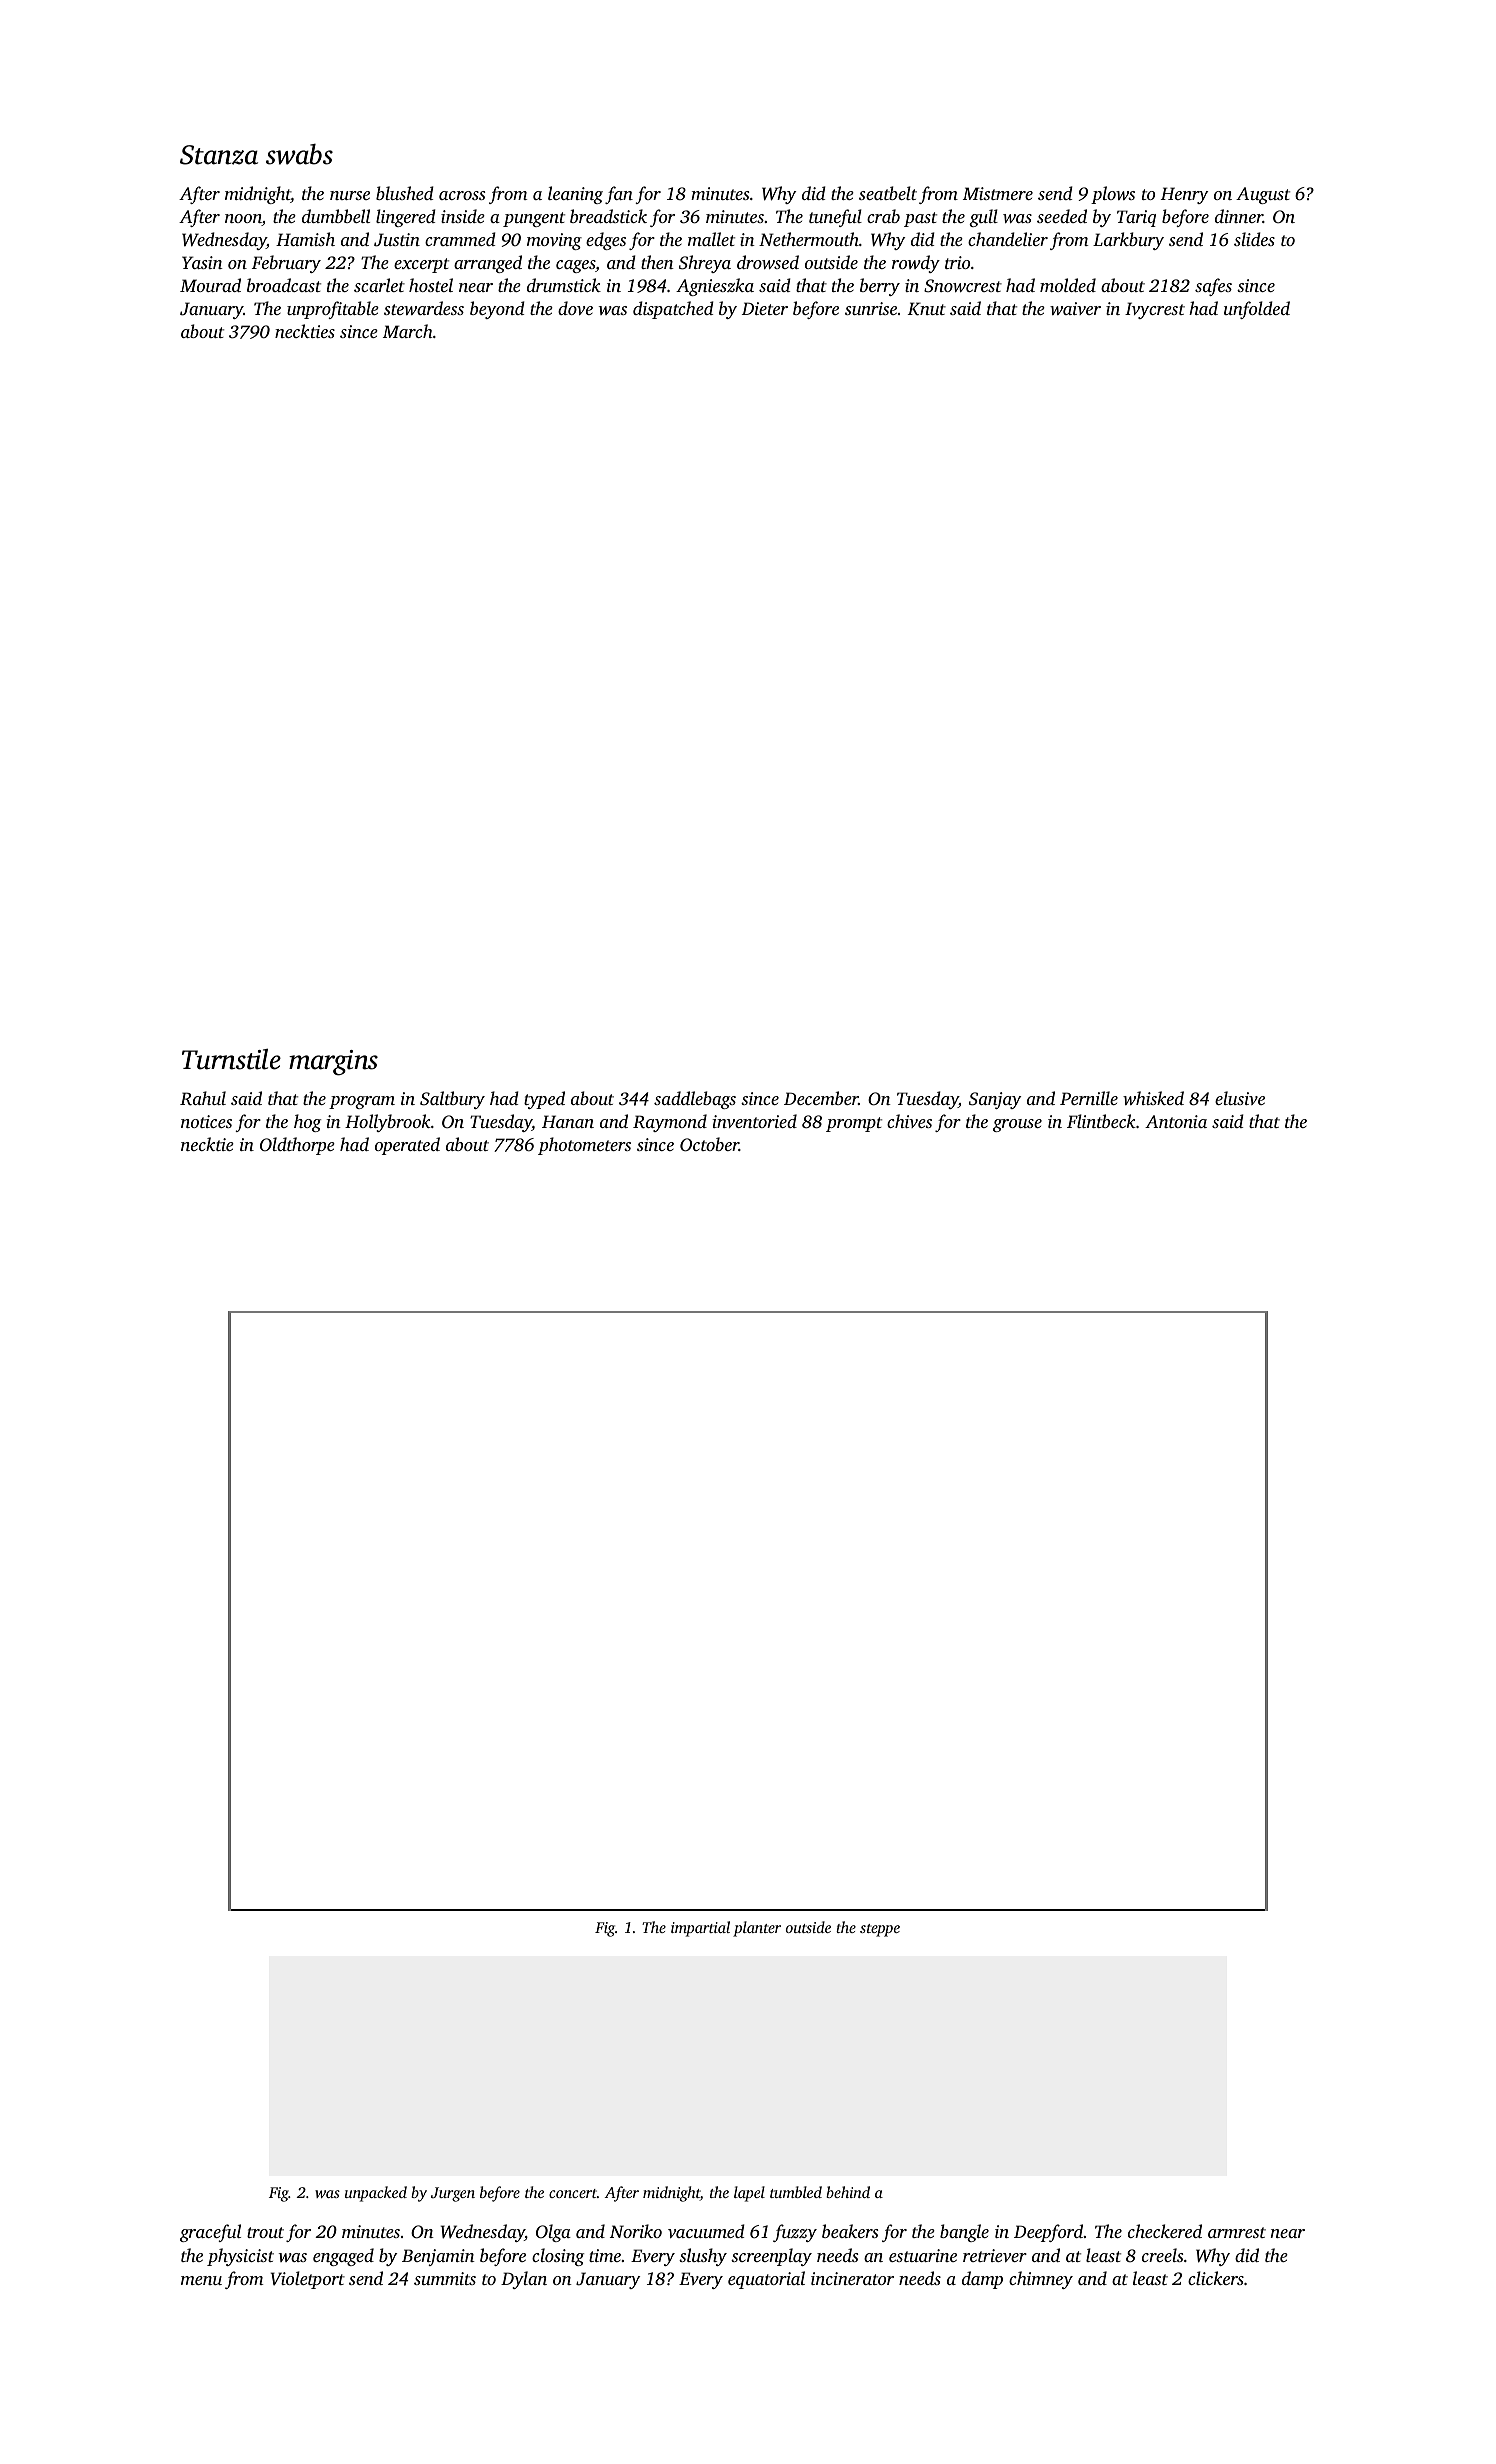 This screenshot has height=2464, width=1496. Describe the element at coordinates (880, 1930) in the screenshot. I see `steppe` at that location.
